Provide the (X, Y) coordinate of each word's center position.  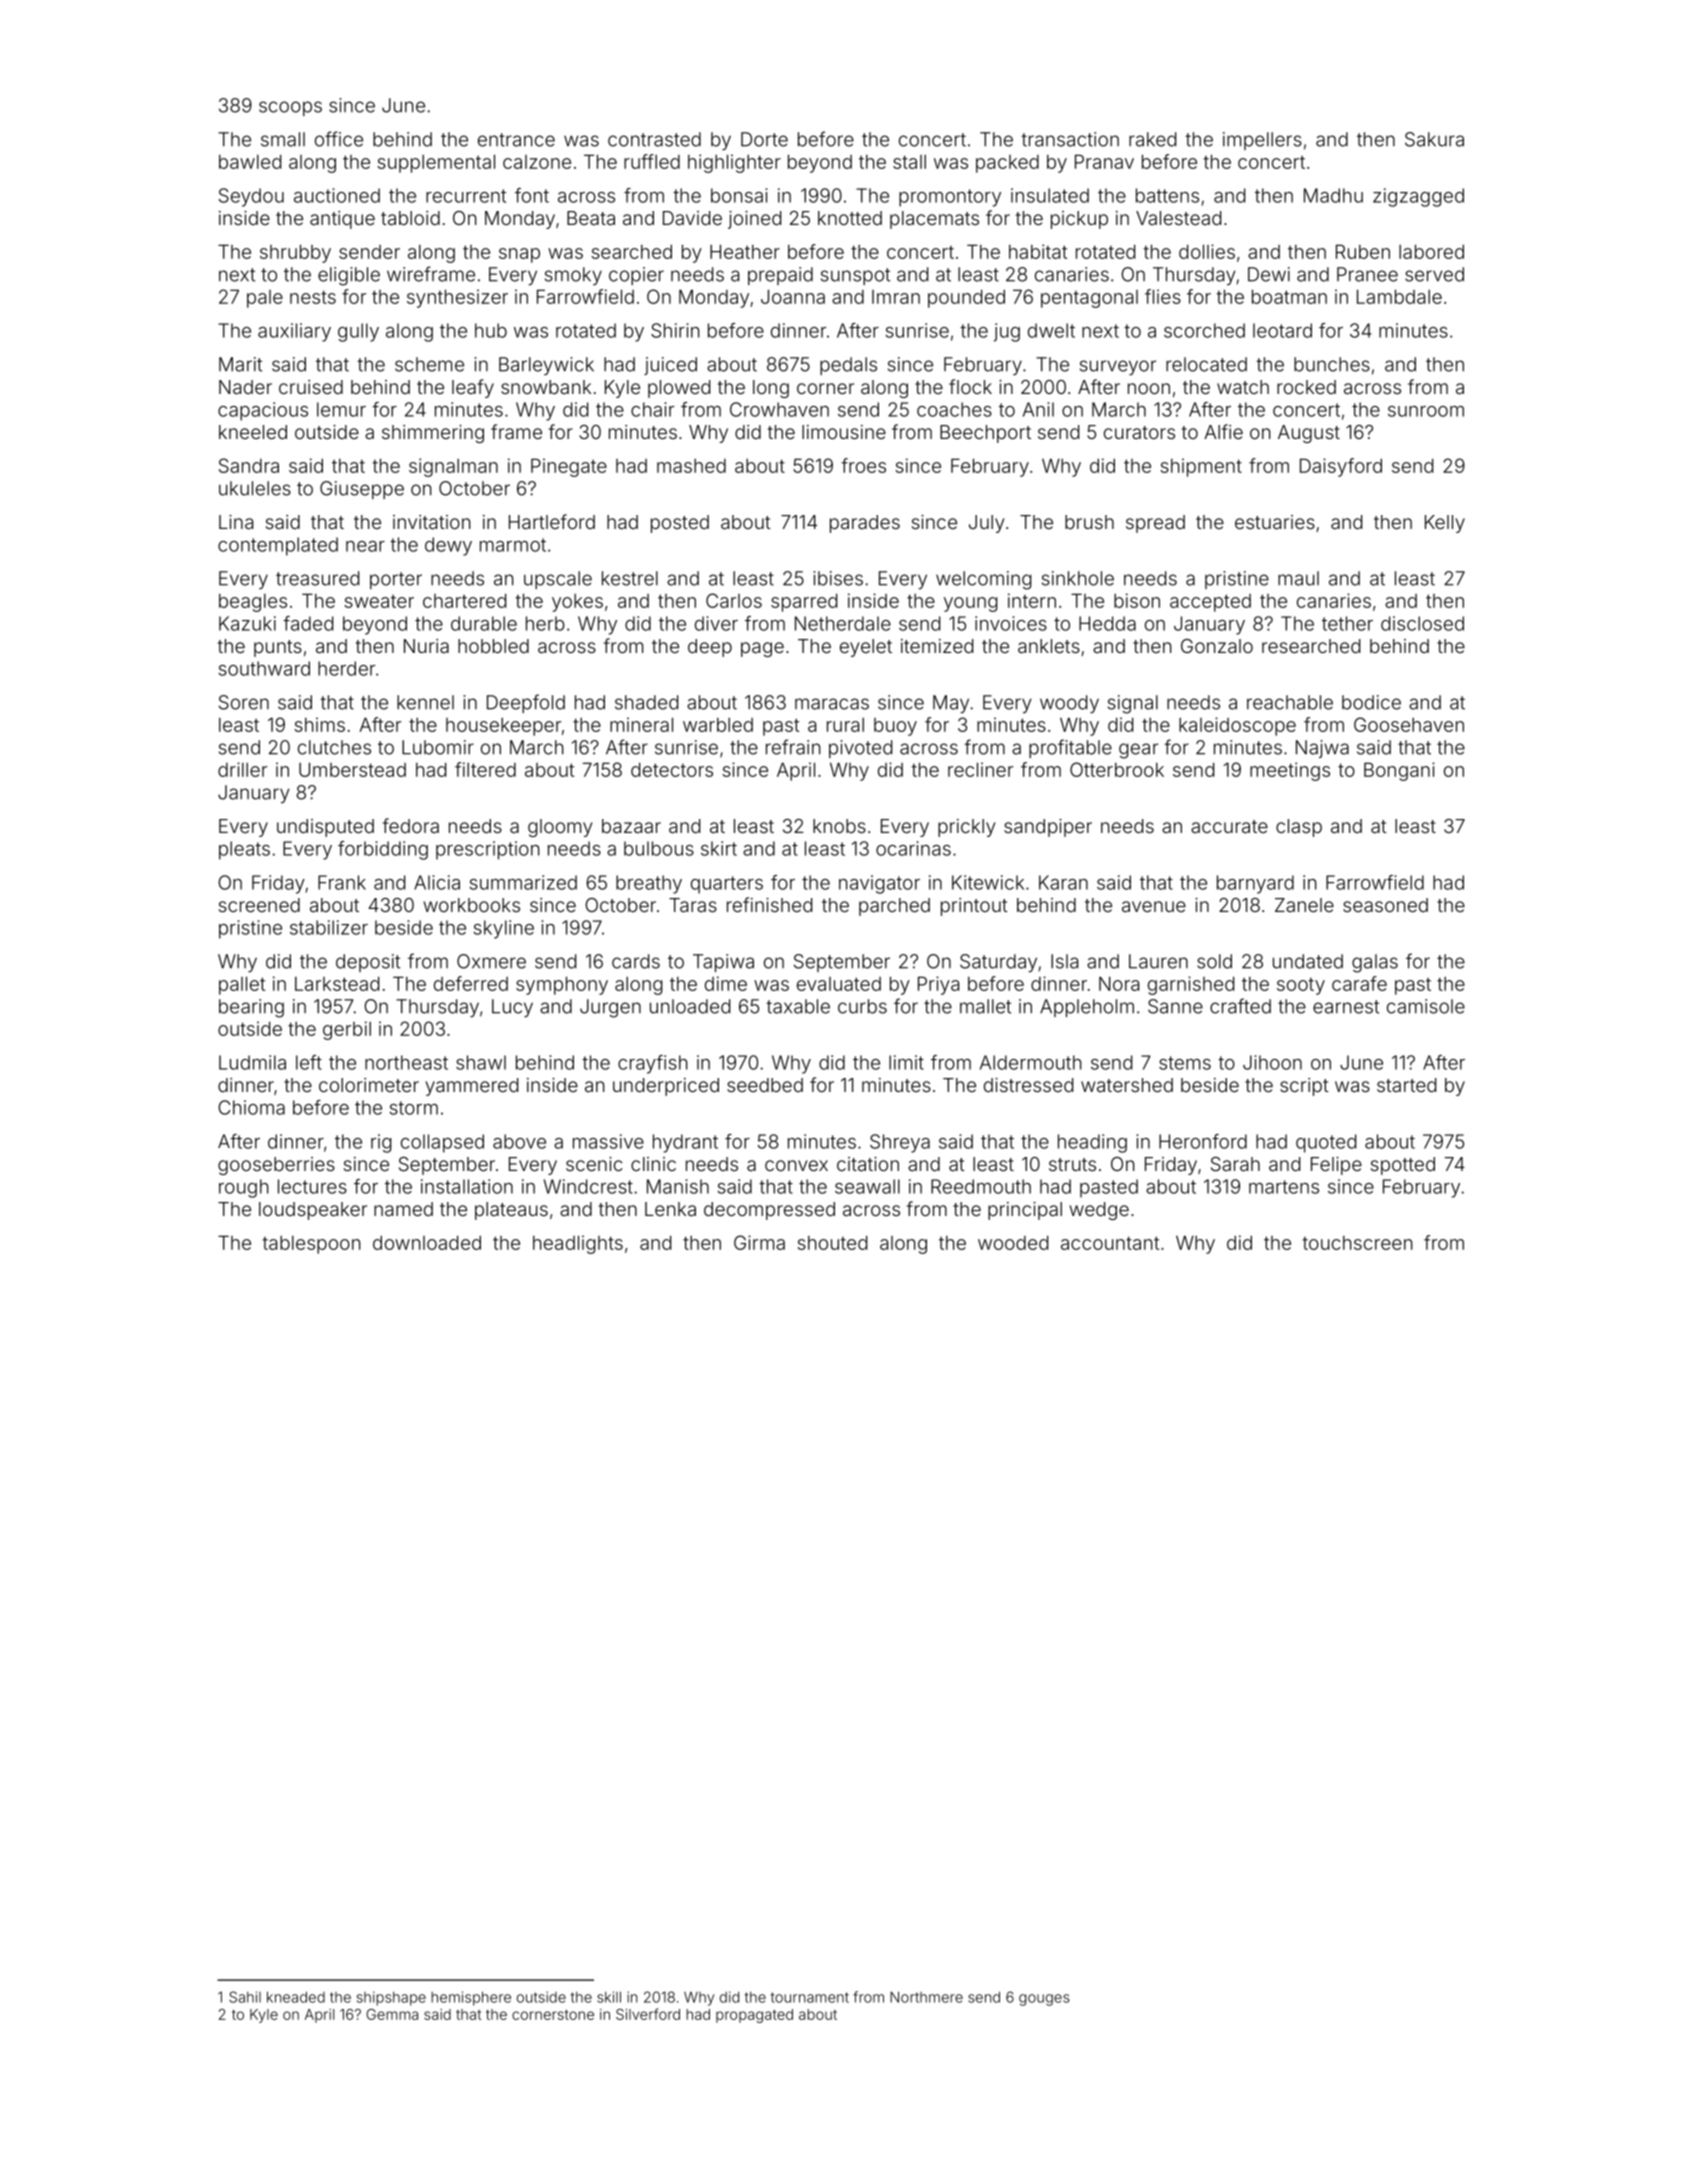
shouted (832, 1242)
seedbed (765, 1085)
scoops (290, 108)
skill (609, 1997)
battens (1167, 195)
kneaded (296, 1997)
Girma (759, 1242)
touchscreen (1357, 1243)
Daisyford (1341, 467)
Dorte (764, 139)
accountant (1110, 1243)
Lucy (512, 1008)
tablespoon (311, 1245)
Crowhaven (779, 409)
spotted (1403, 1166)
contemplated (278, 546)
